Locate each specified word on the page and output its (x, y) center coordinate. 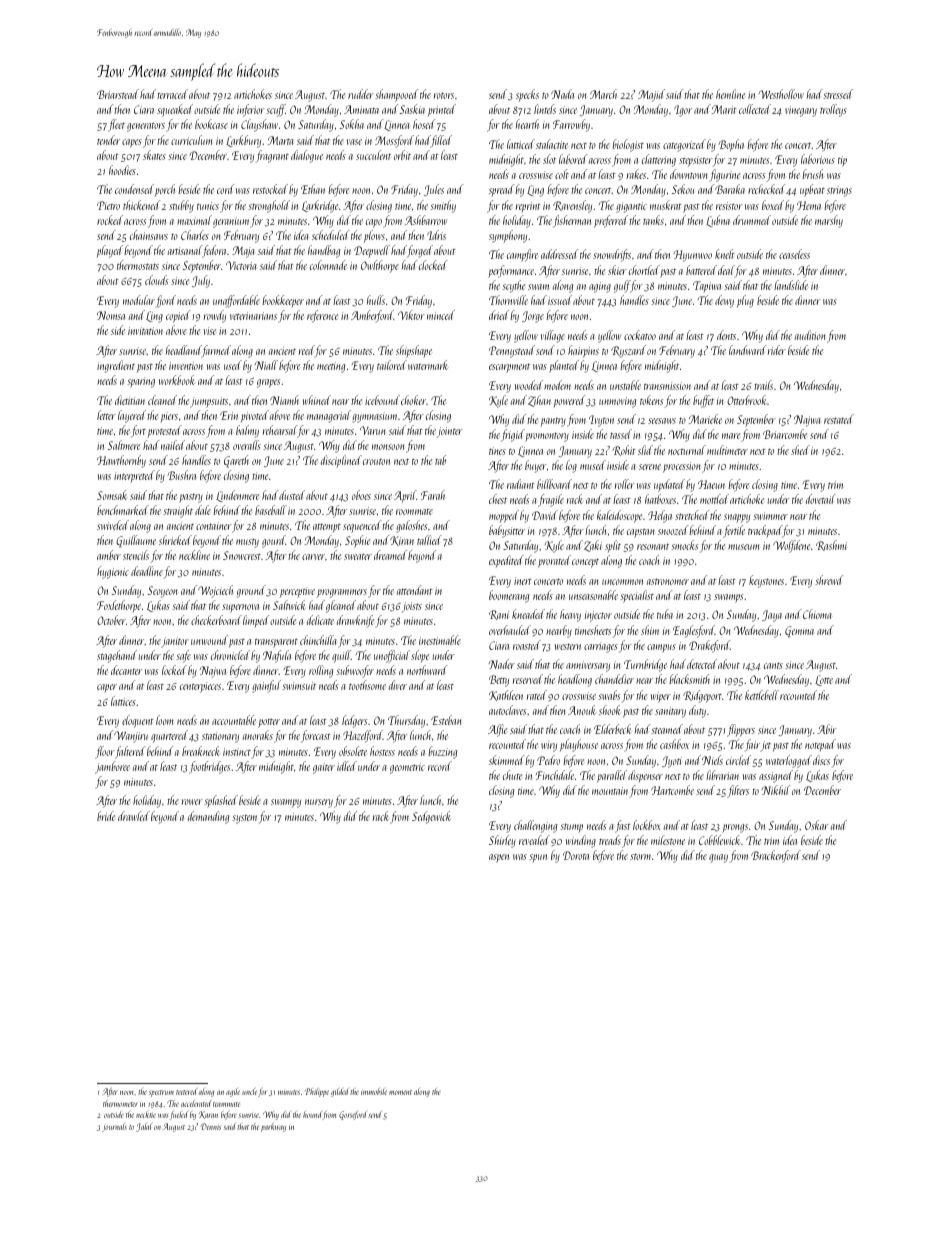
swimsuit (299, 686)
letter (106, 415)
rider (777, 350)
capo (374, 223)
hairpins (583, 351)
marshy (829, 221)
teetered (186, 1091)
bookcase (211, 124)
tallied (429, 540)
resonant (653, 546)
